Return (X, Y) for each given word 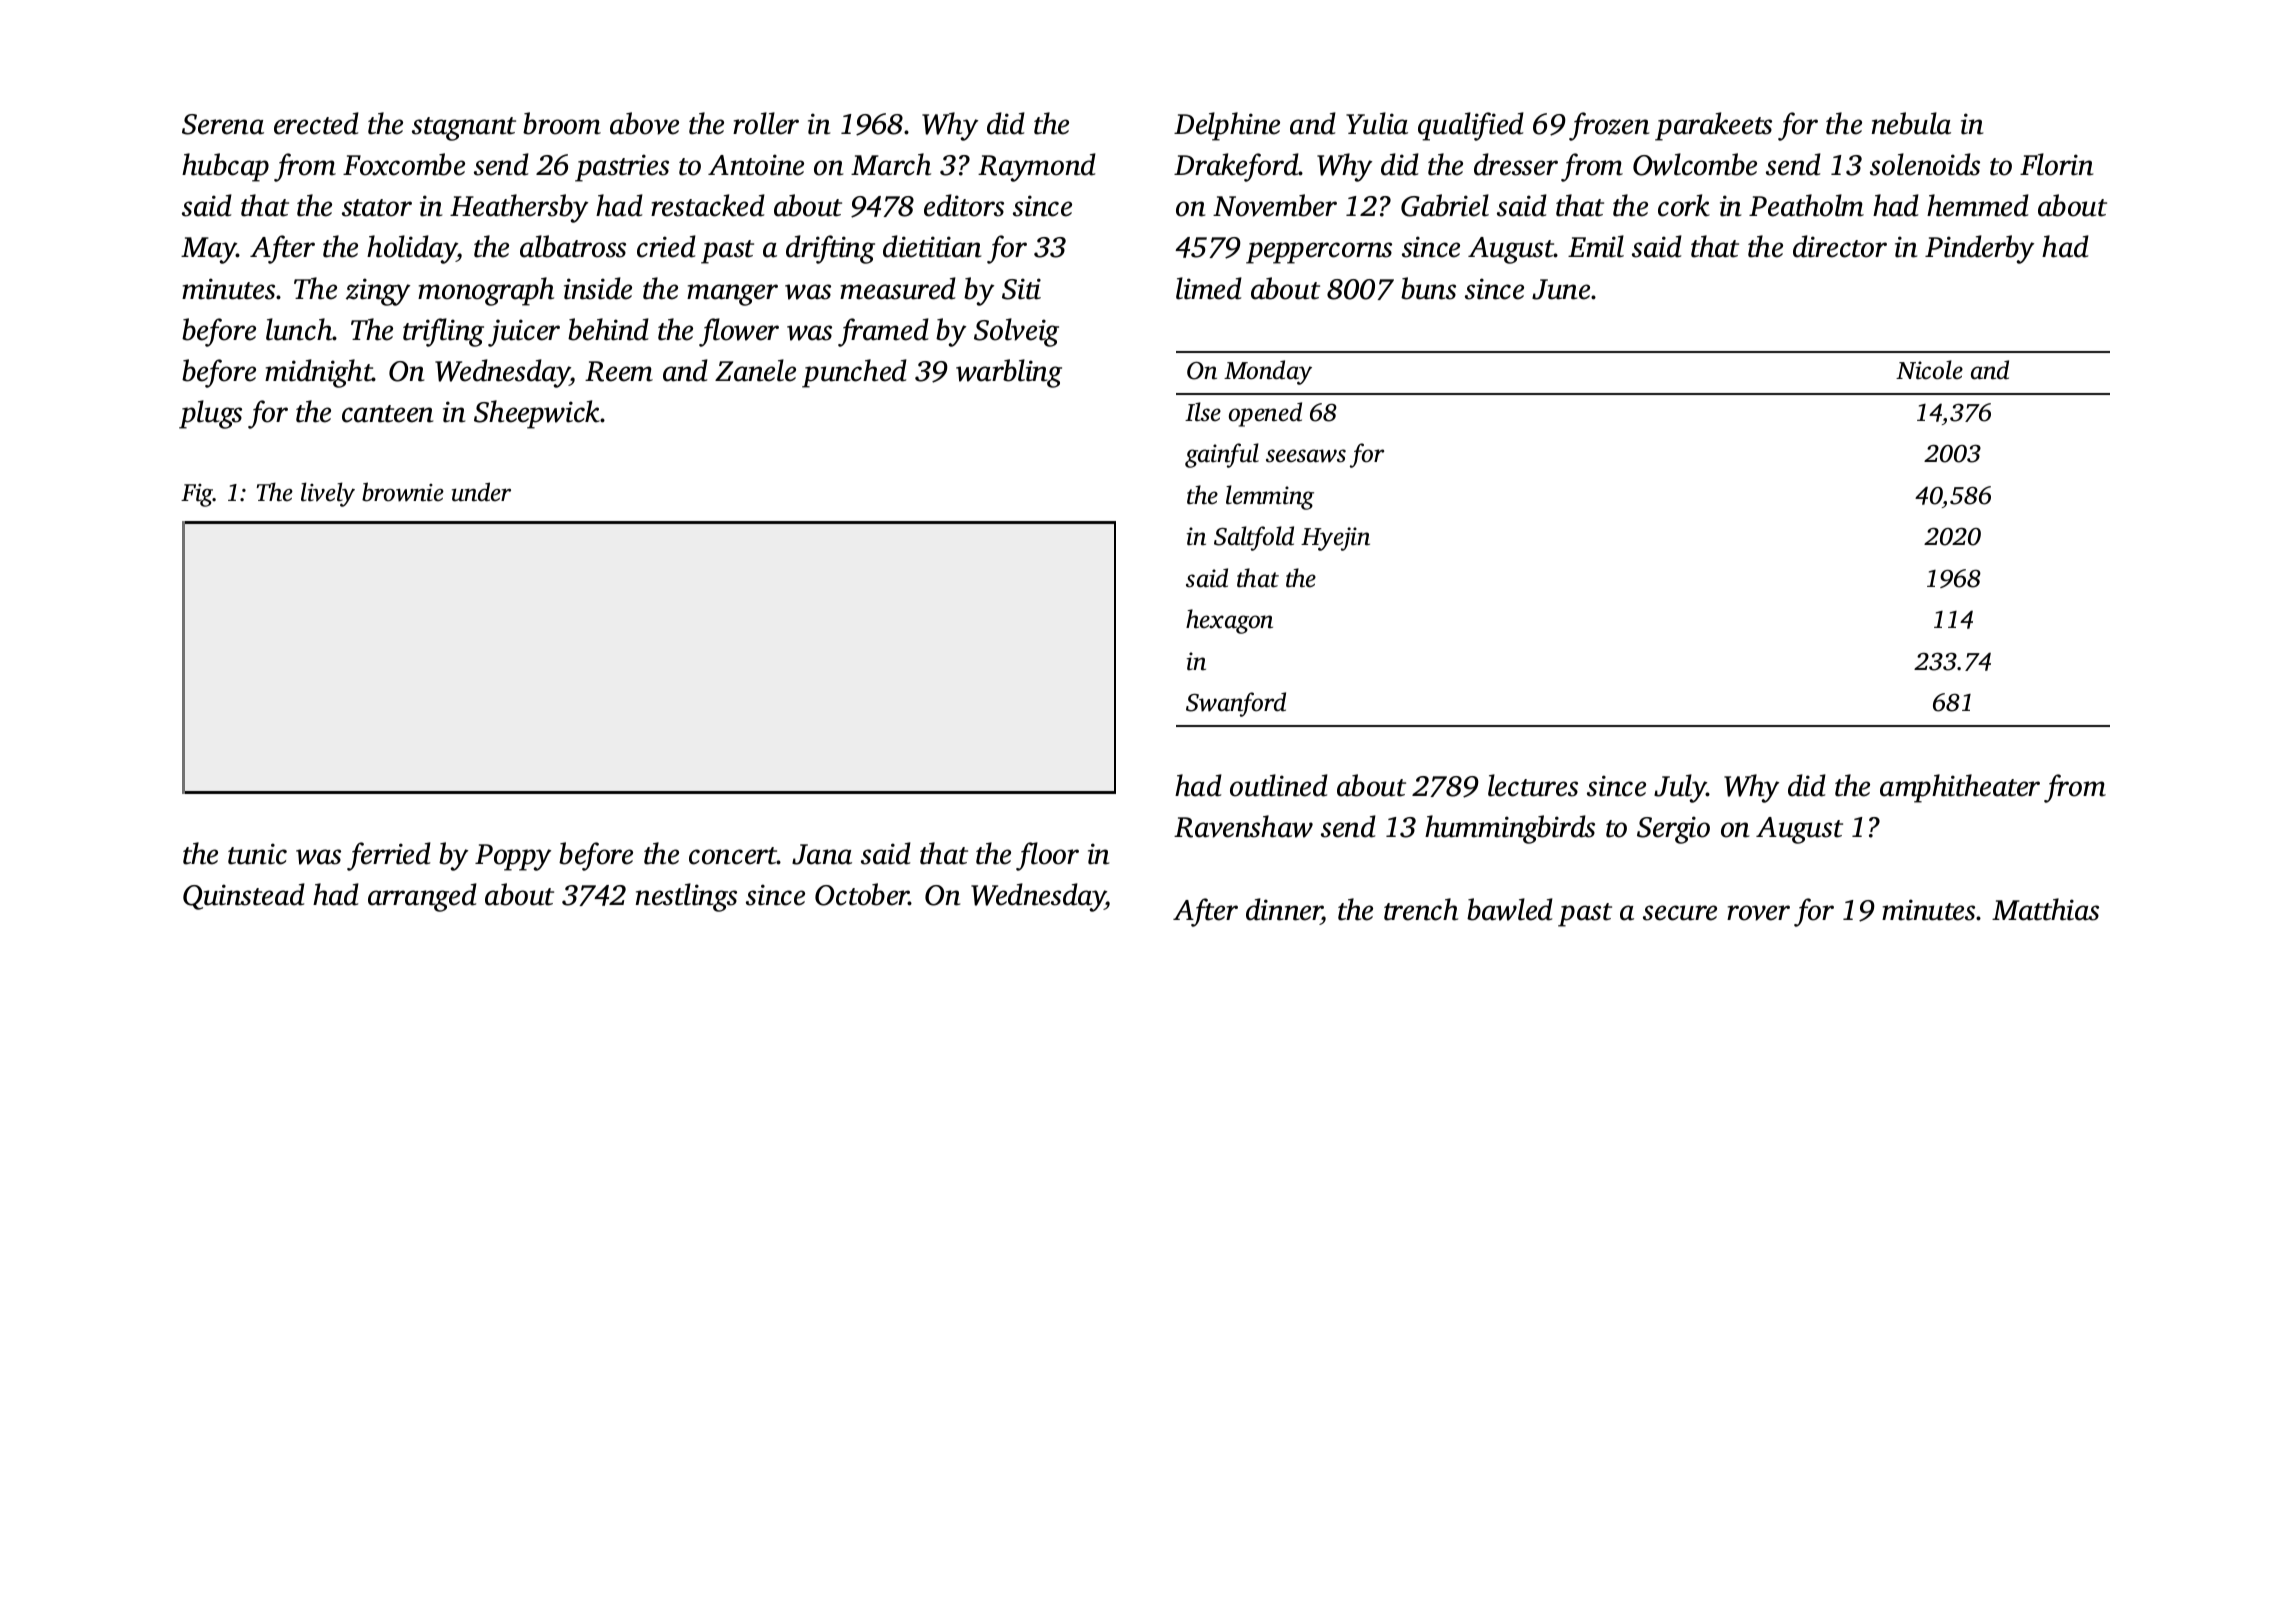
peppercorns (1319, 253)
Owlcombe (1695, 164)
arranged (422, 897)
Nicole (1929, 370)
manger (732, 295)
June (1561, 289)
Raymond (1037, 167)
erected (316, 123)
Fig (197, 495)
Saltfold (1254, 538)
